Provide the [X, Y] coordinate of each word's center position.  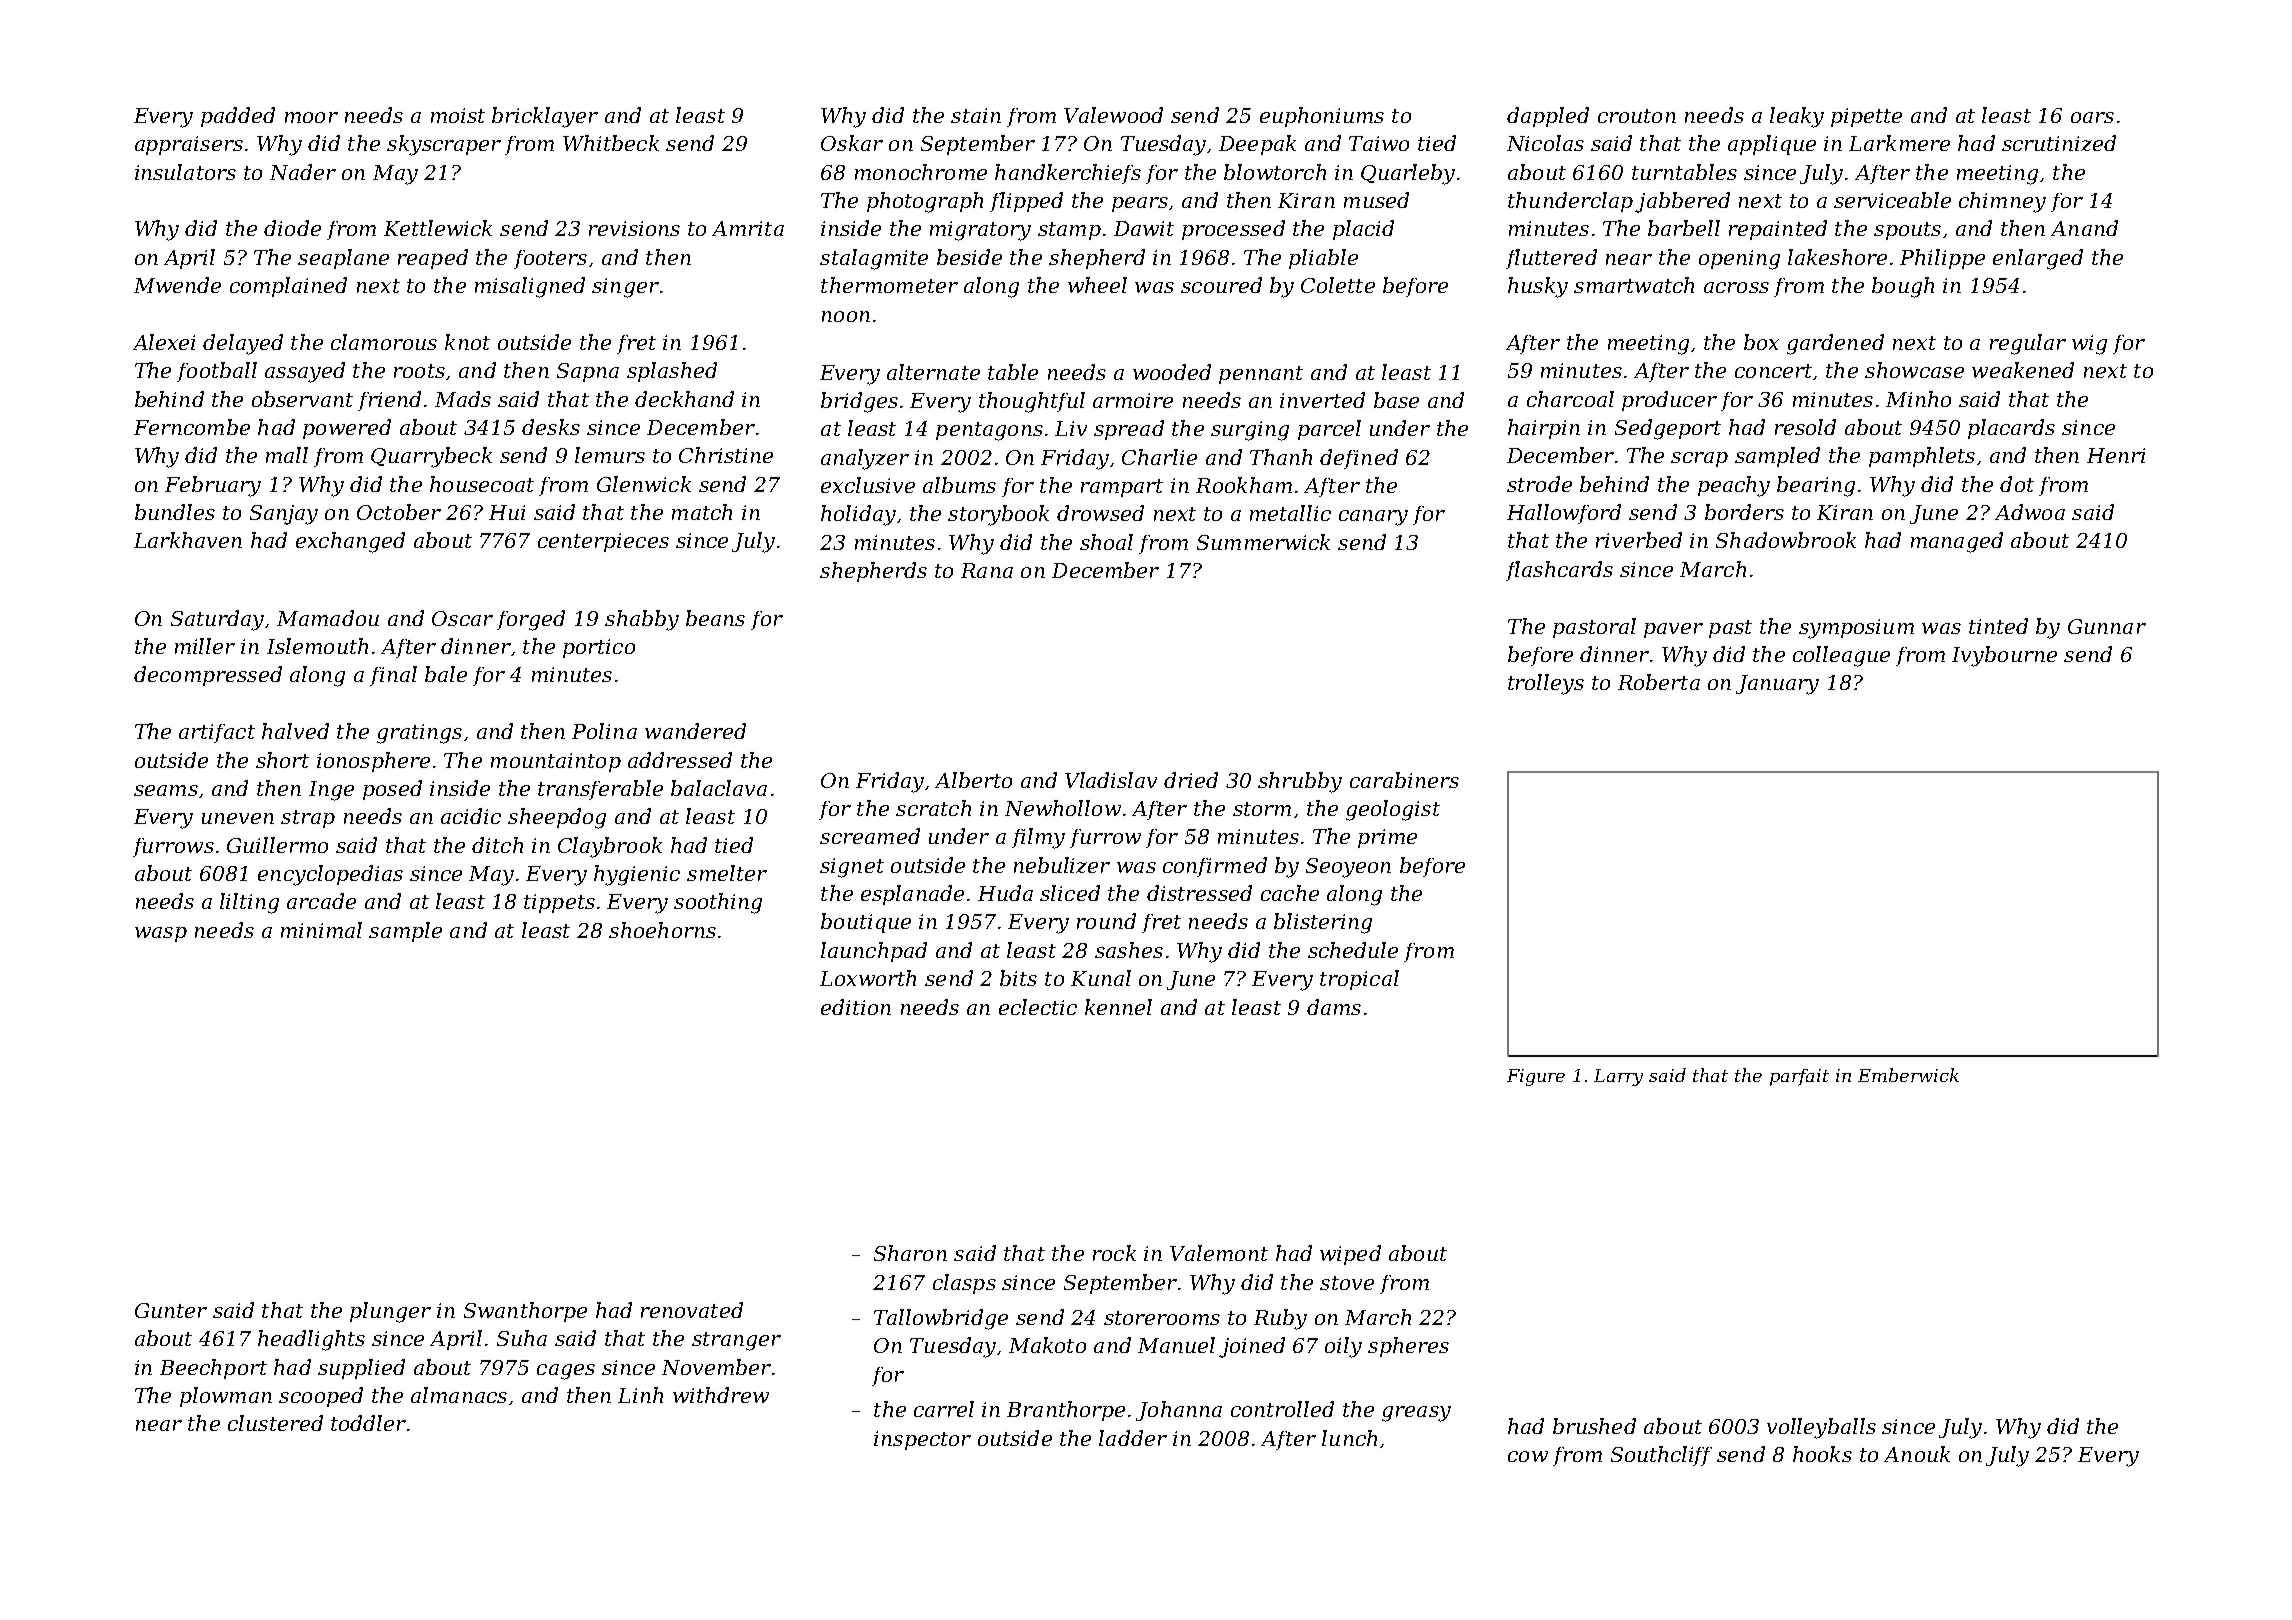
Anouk [1917, 1454]
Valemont [1219, 1253]
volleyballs [1821, 1428]
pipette [1866, 117]
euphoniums [1322, 117]
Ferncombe [192, 427]
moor [311, 117]
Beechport [213, 1369]
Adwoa [2030, 512]
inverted [1322, 400]
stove [1347, 1283]
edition [856, 1007]
